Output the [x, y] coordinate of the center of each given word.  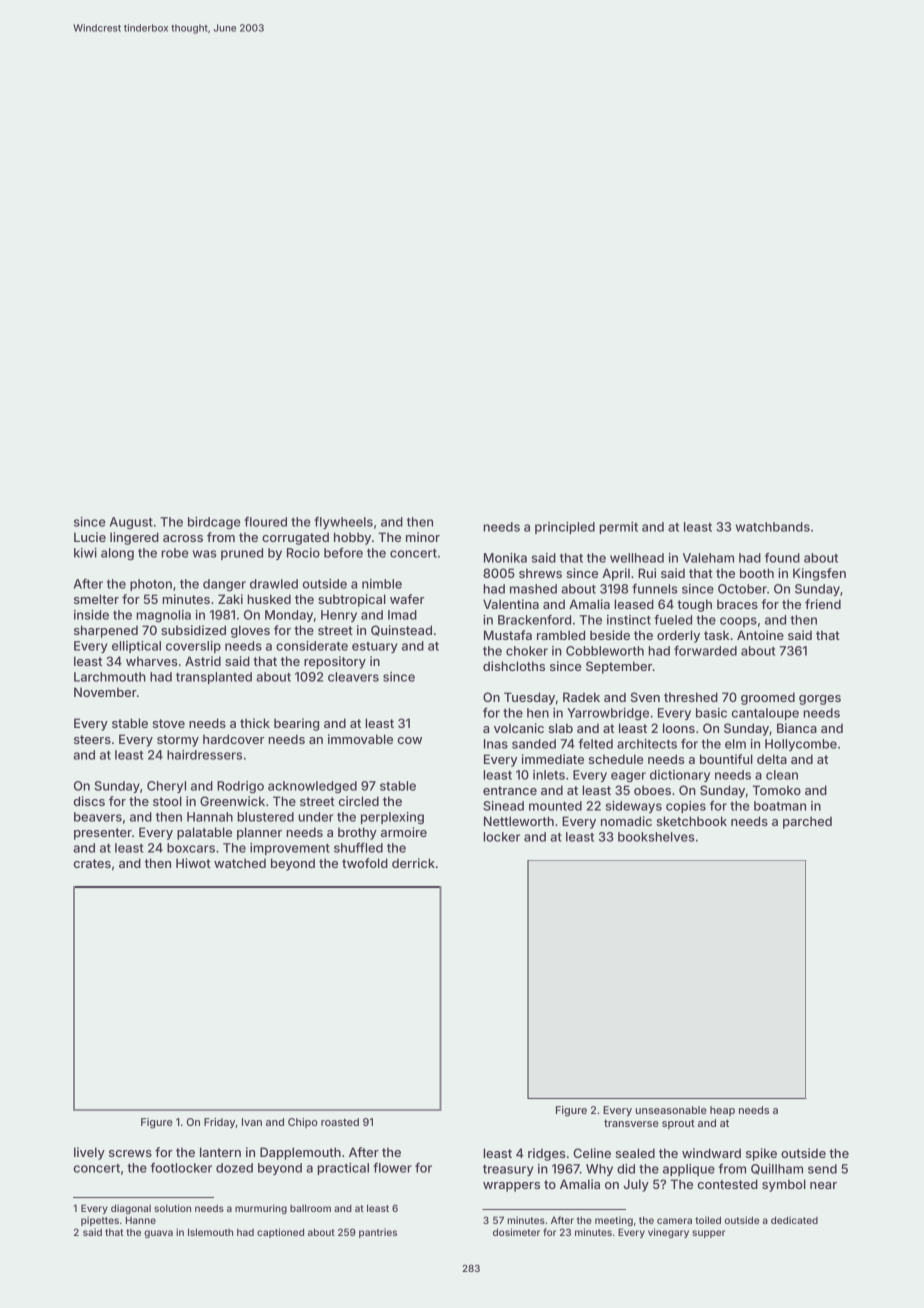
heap [722, 1111]
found [782, 558]
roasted [340, 1122]
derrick [413, 863]
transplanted [214, 678]
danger [224, 585]
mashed [533, 589]
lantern [220, 1152]
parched [807, 822]
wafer [407, 599]
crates [92, 863]
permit [618, 528]
